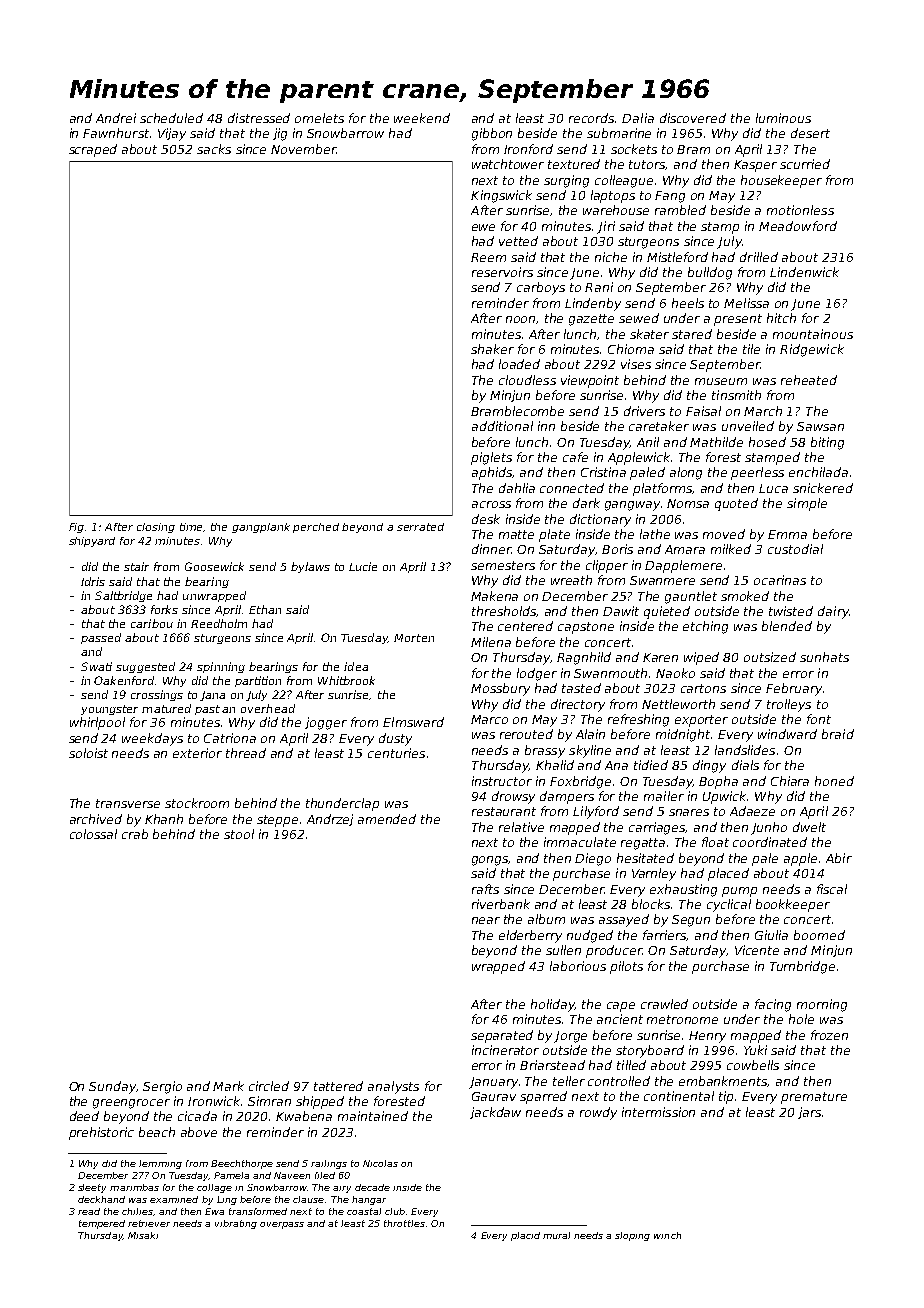 The height and width of the screenshot is (1308, 924). What do you see at coordinates (76, 528) in the screenshot?
I see `Fig` at bounding box center [76, 528].
